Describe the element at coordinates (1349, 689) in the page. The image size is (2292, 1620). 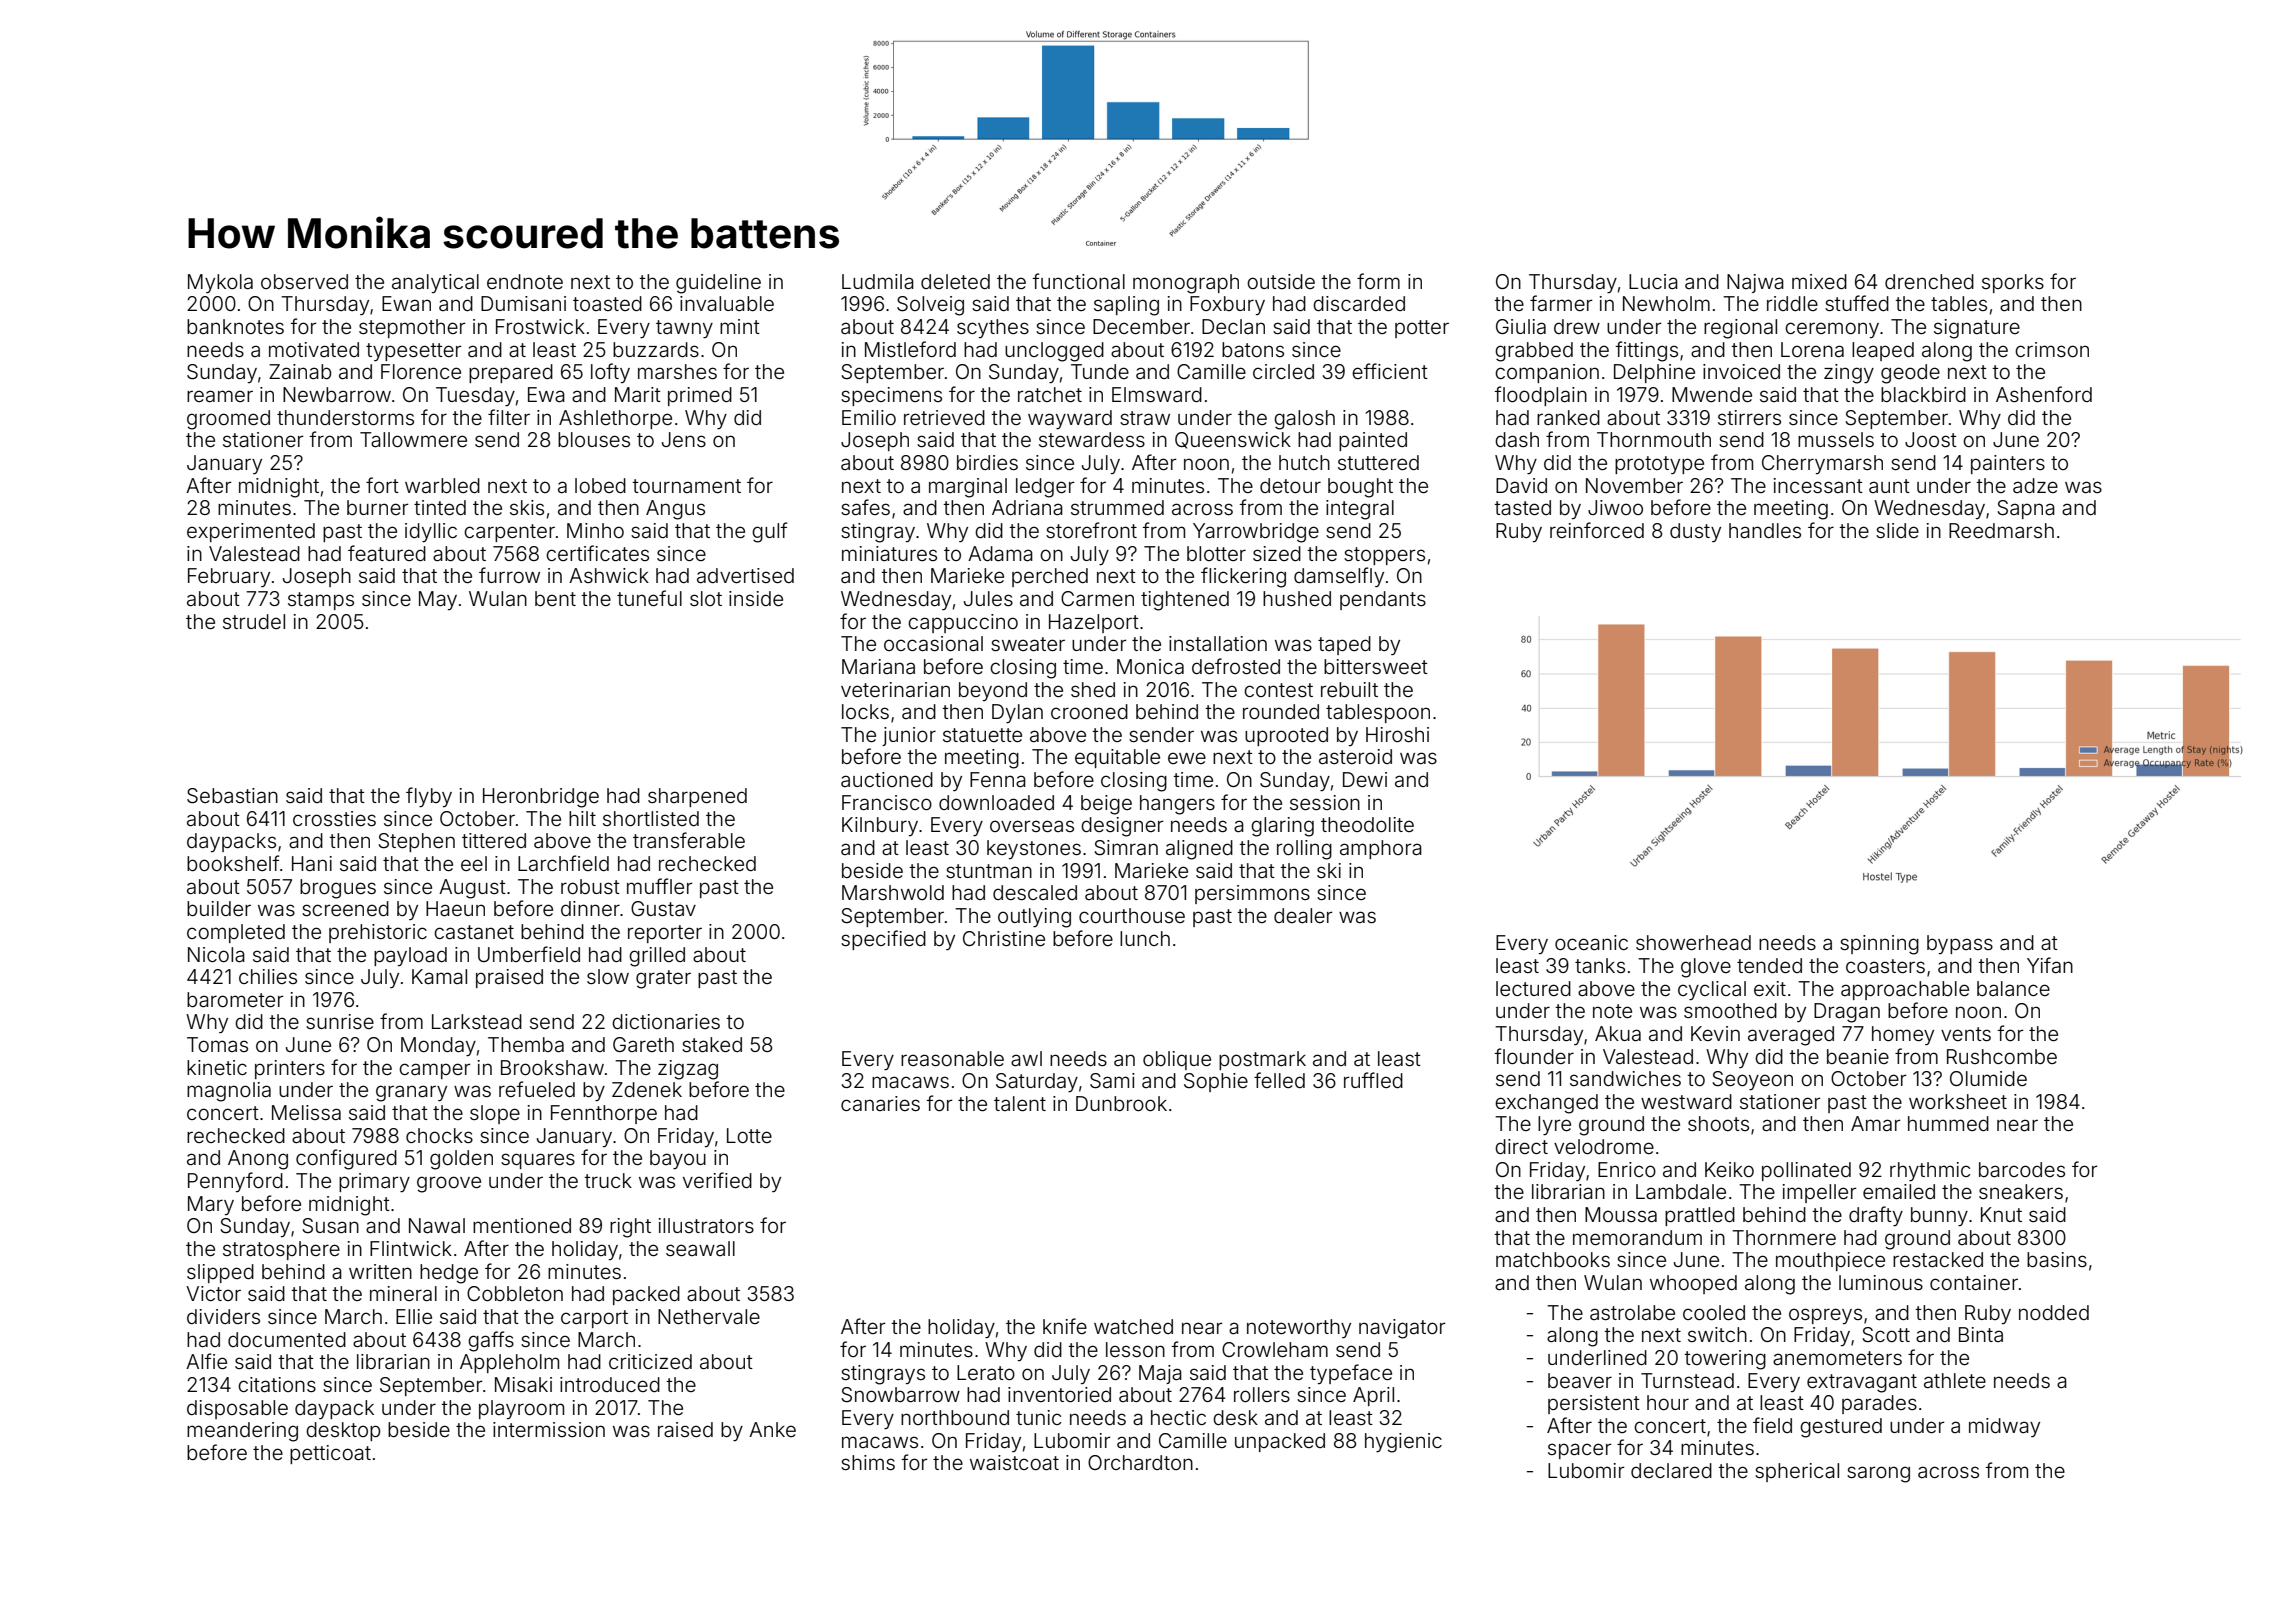
I see `rebuilt` at that location.
